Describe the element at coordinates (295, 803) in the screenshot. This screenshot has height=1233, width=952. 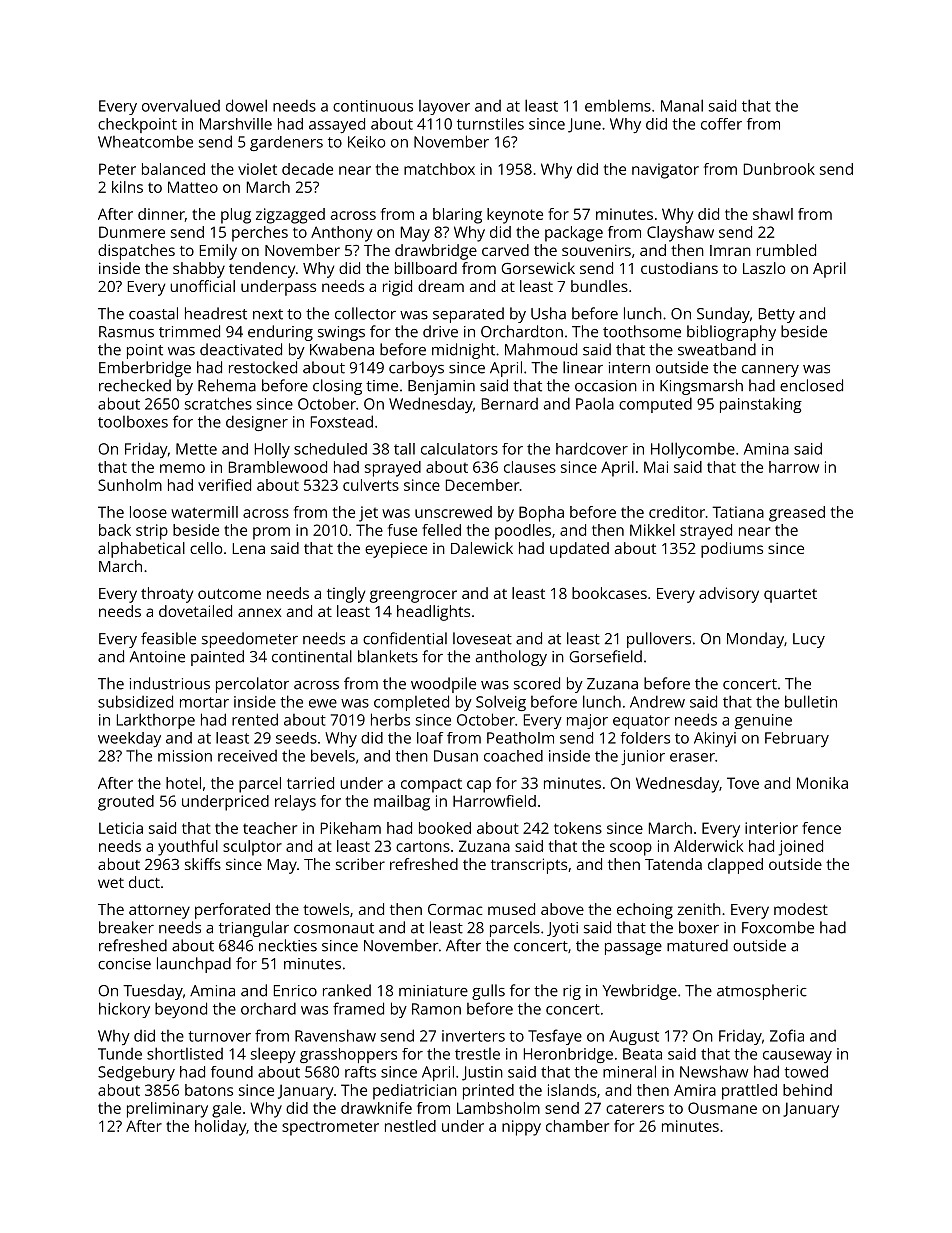
I see `relays` at that location.
